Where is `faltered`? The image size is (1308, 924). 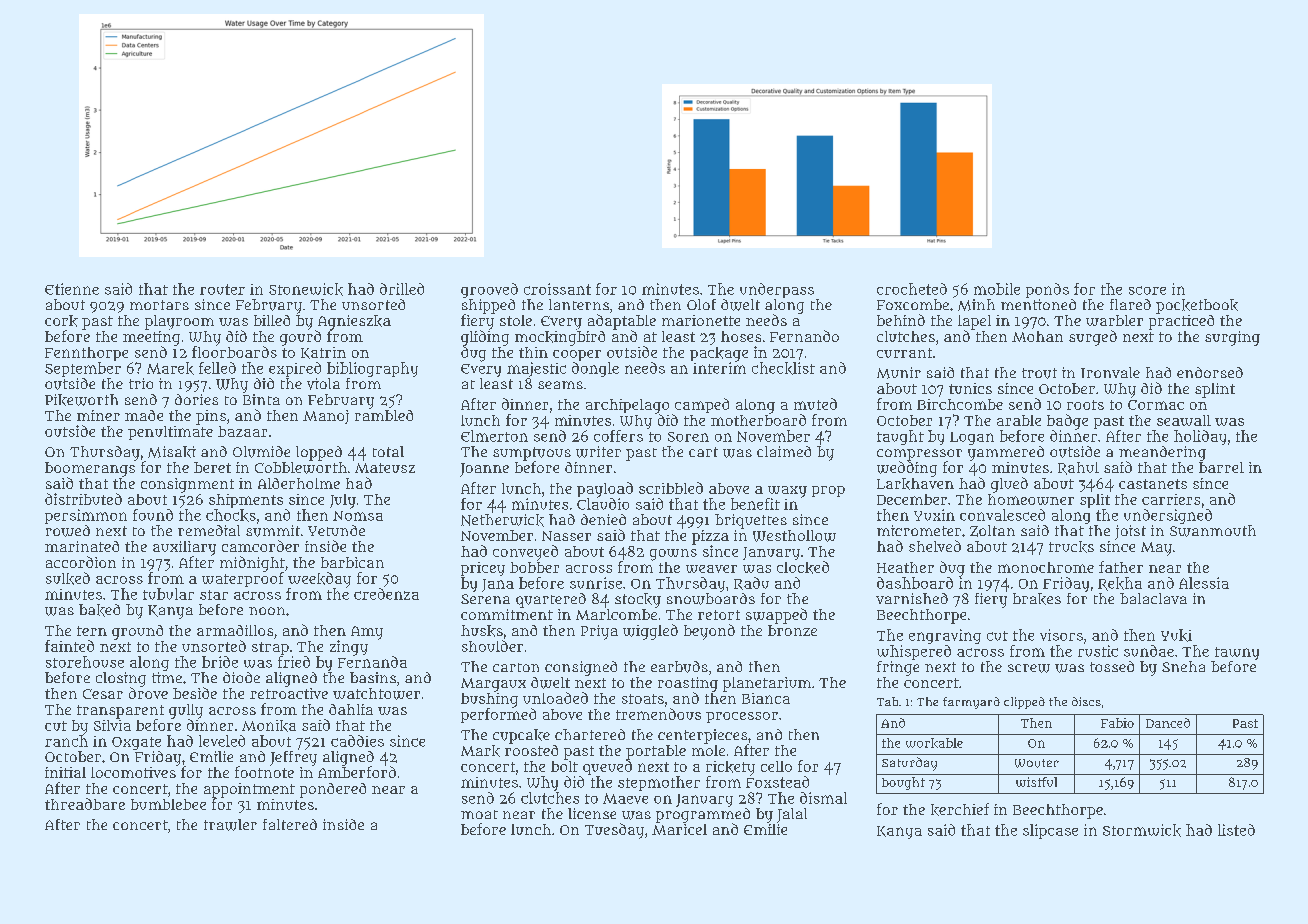 faltered is located at coordinates (290, 824).
